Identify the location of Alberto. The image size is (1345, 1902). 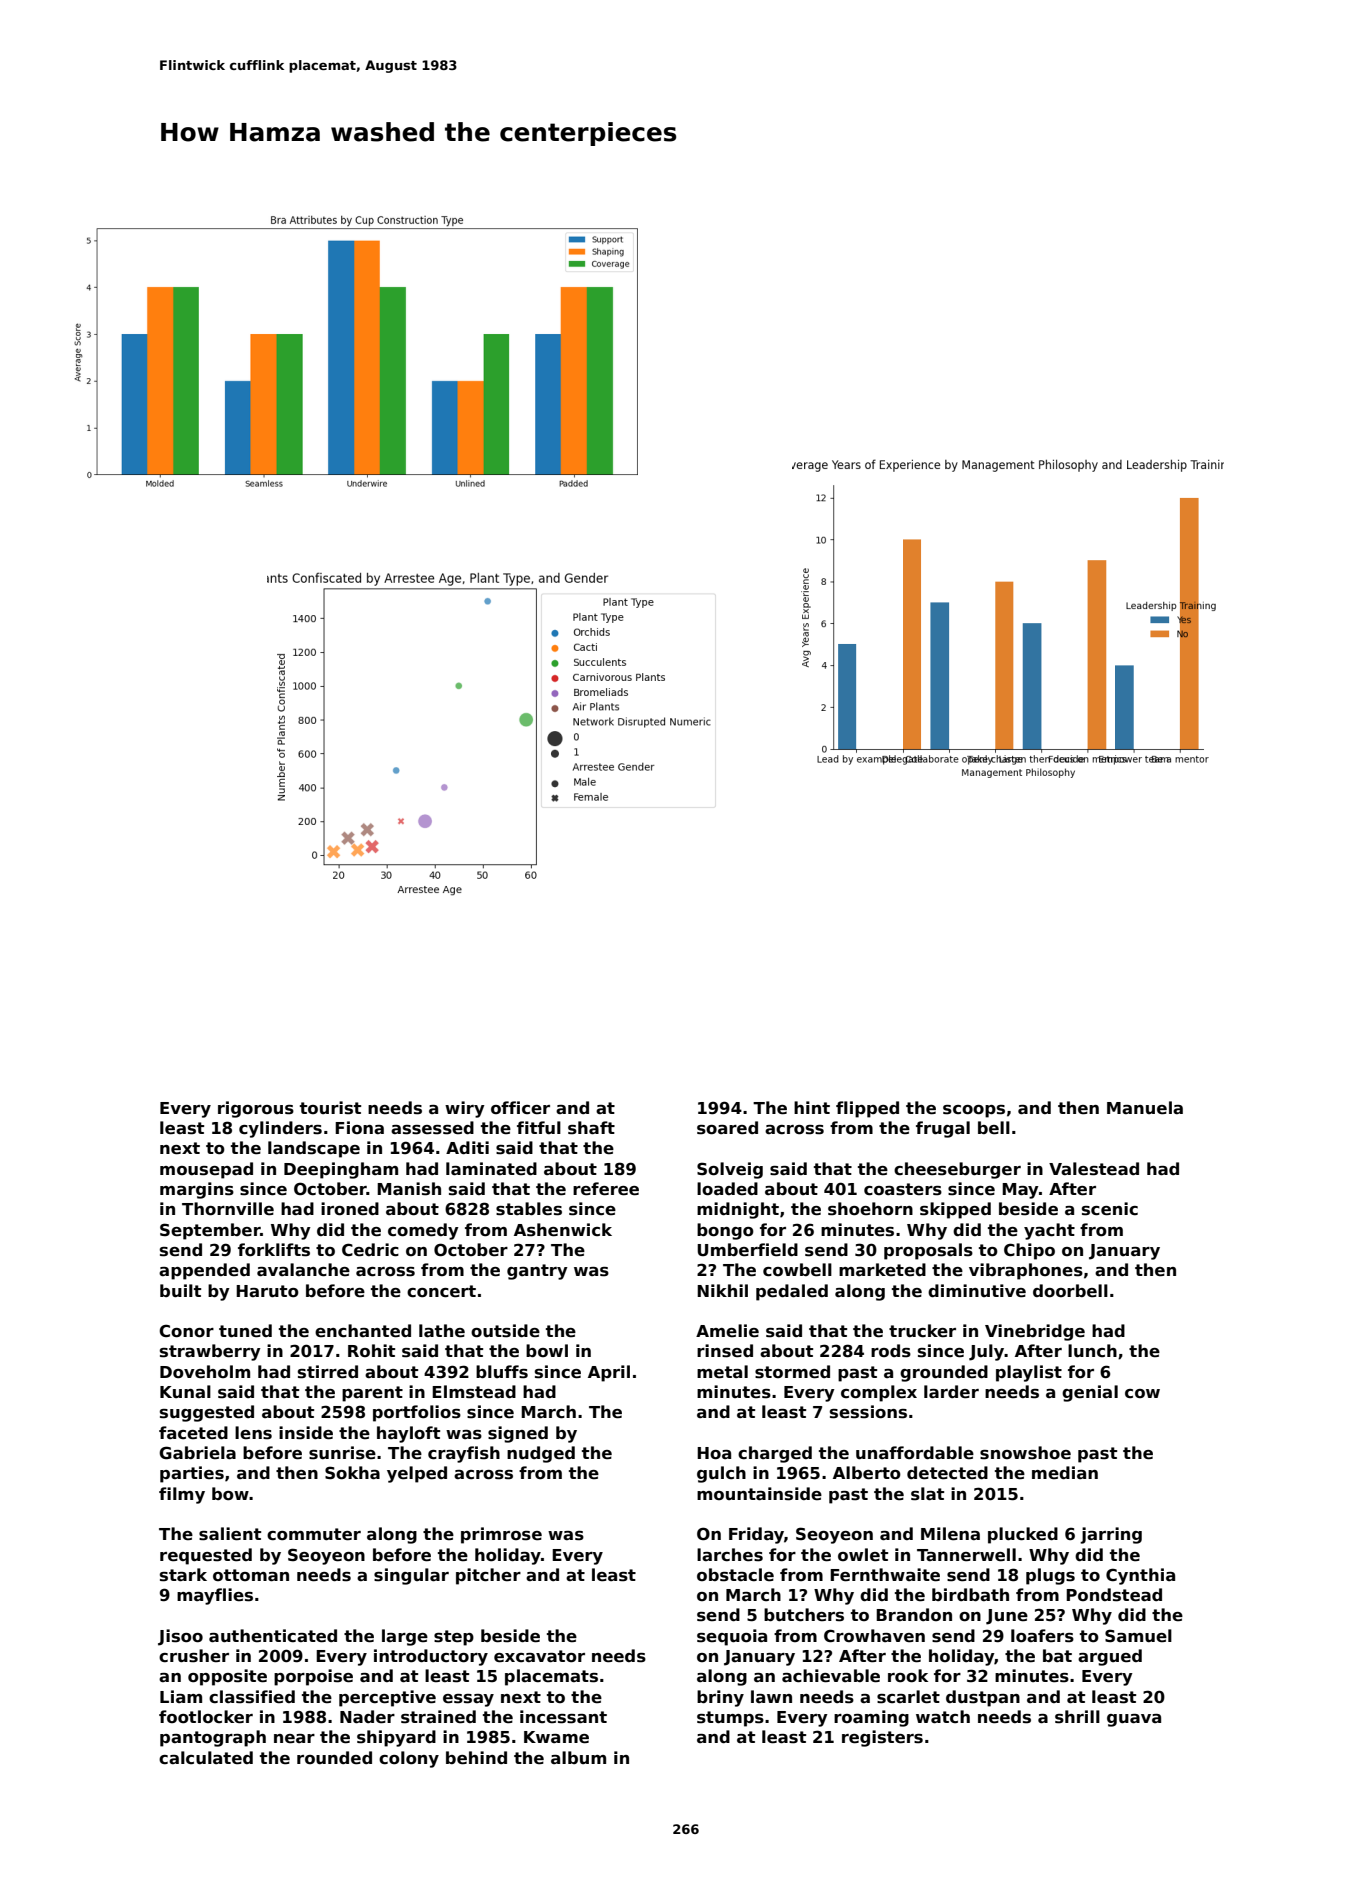
(867, 1473).
